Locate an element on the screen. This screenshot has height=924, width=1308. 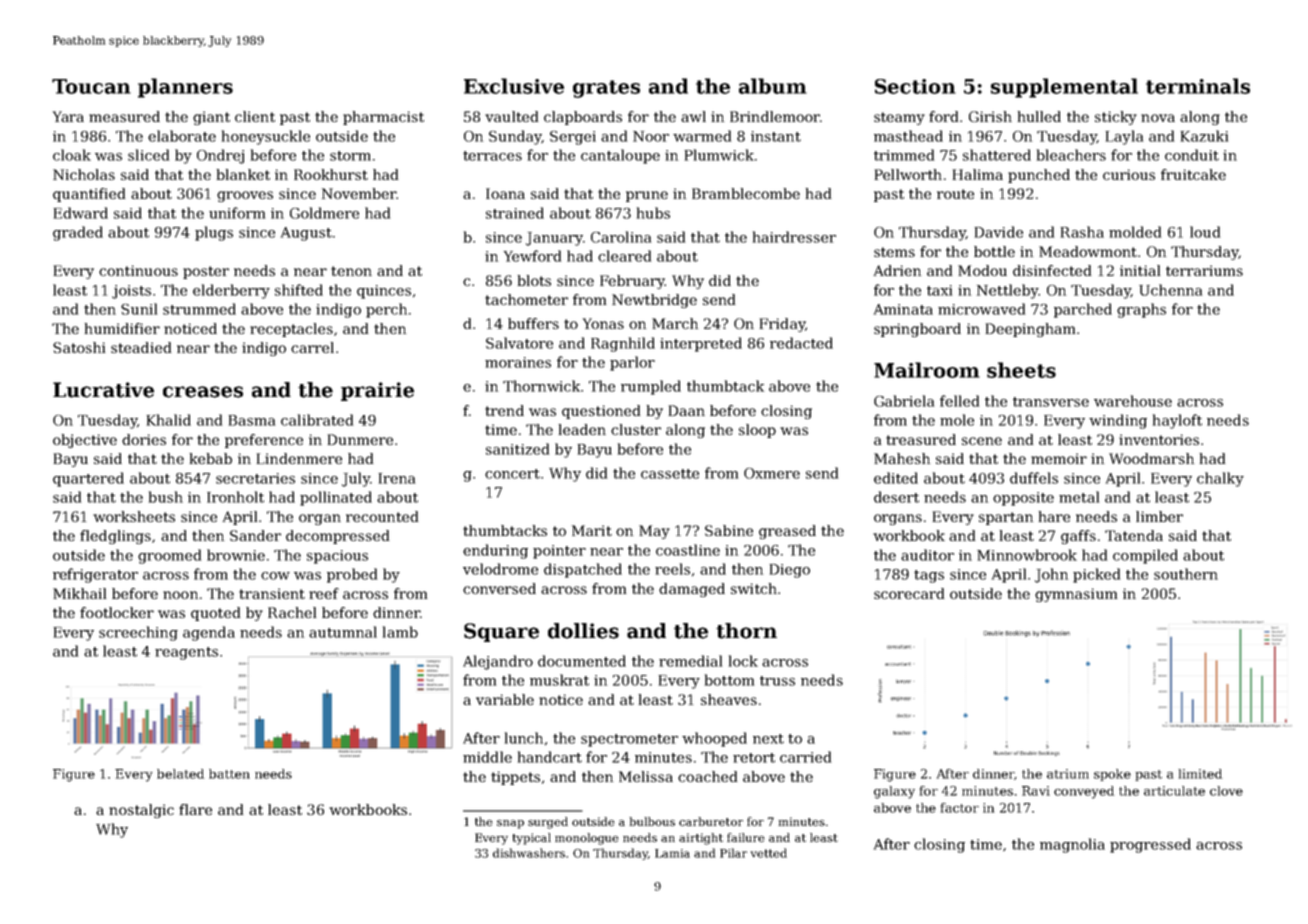
cantaloupe is located at coordinates (620, 156).
